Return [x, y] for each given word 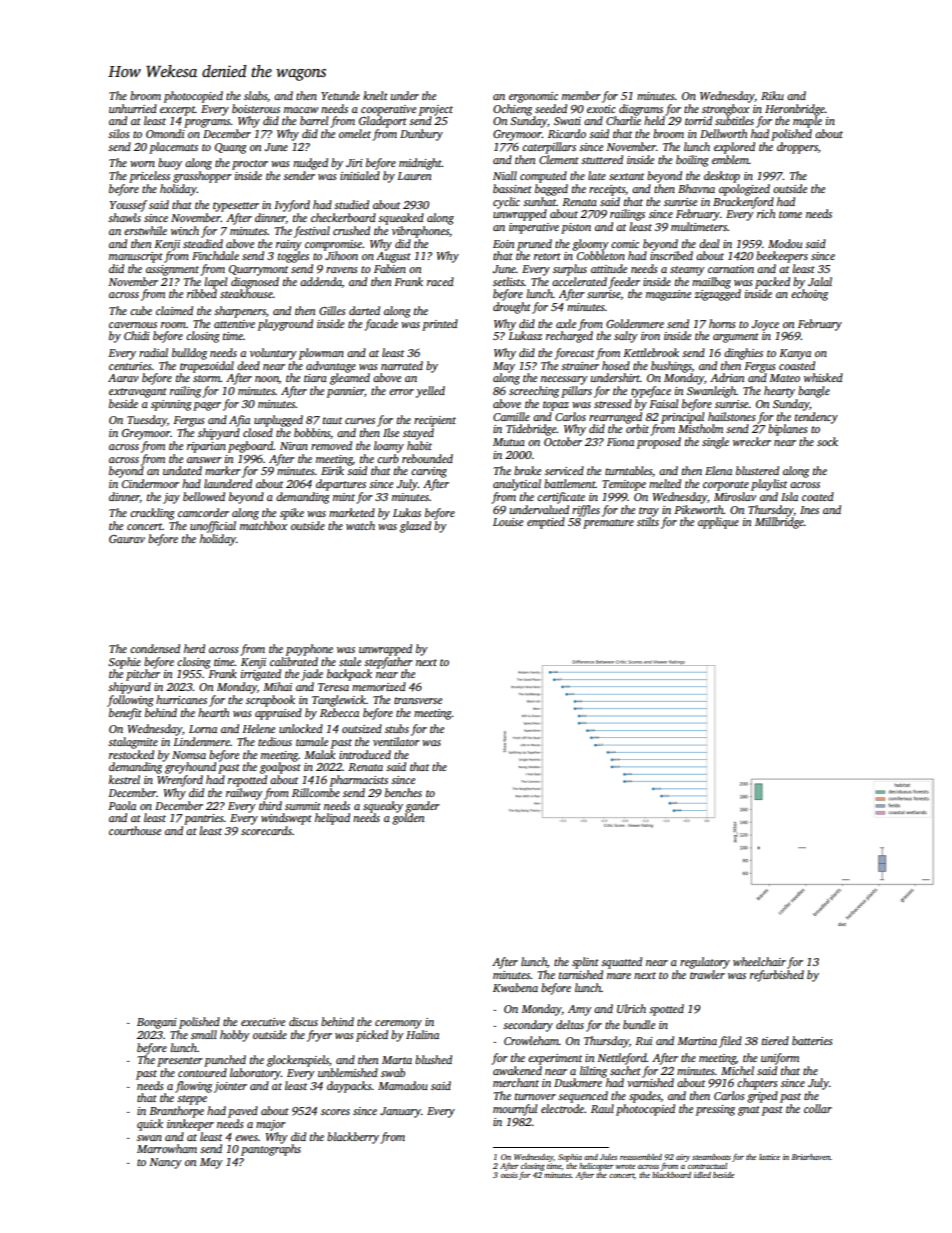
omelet [355, 133]
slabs [255, 95]
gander [422, 807]
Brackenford [743, 203]
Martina [697, 1041]
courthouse [135, 830]
